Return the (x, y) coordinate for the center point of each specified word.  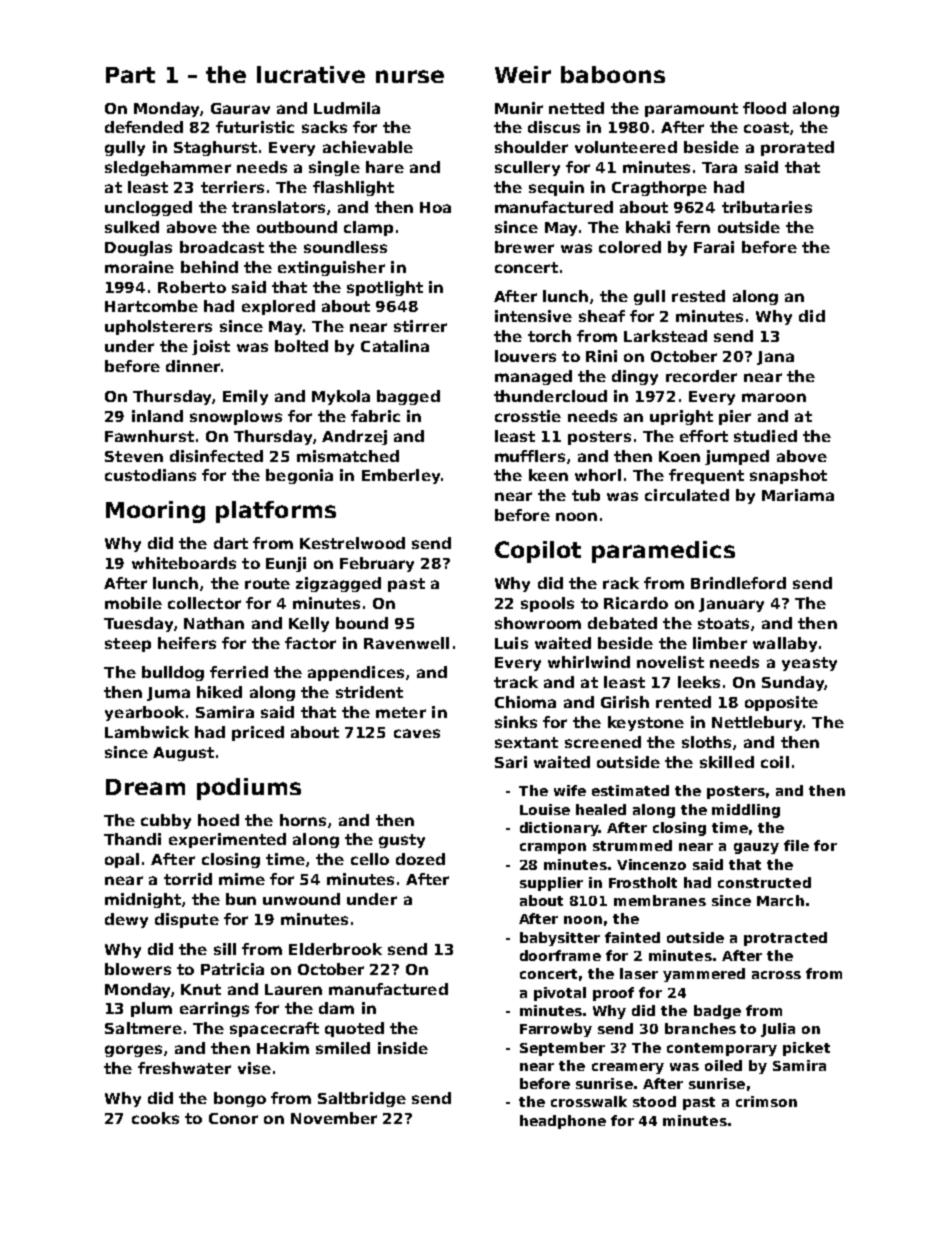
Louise (545, 809)
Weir (523, 74)
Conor (233, 1118)
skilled (727, 762)
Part (130, 75)
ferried (239, 672)
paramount (691, 110)
